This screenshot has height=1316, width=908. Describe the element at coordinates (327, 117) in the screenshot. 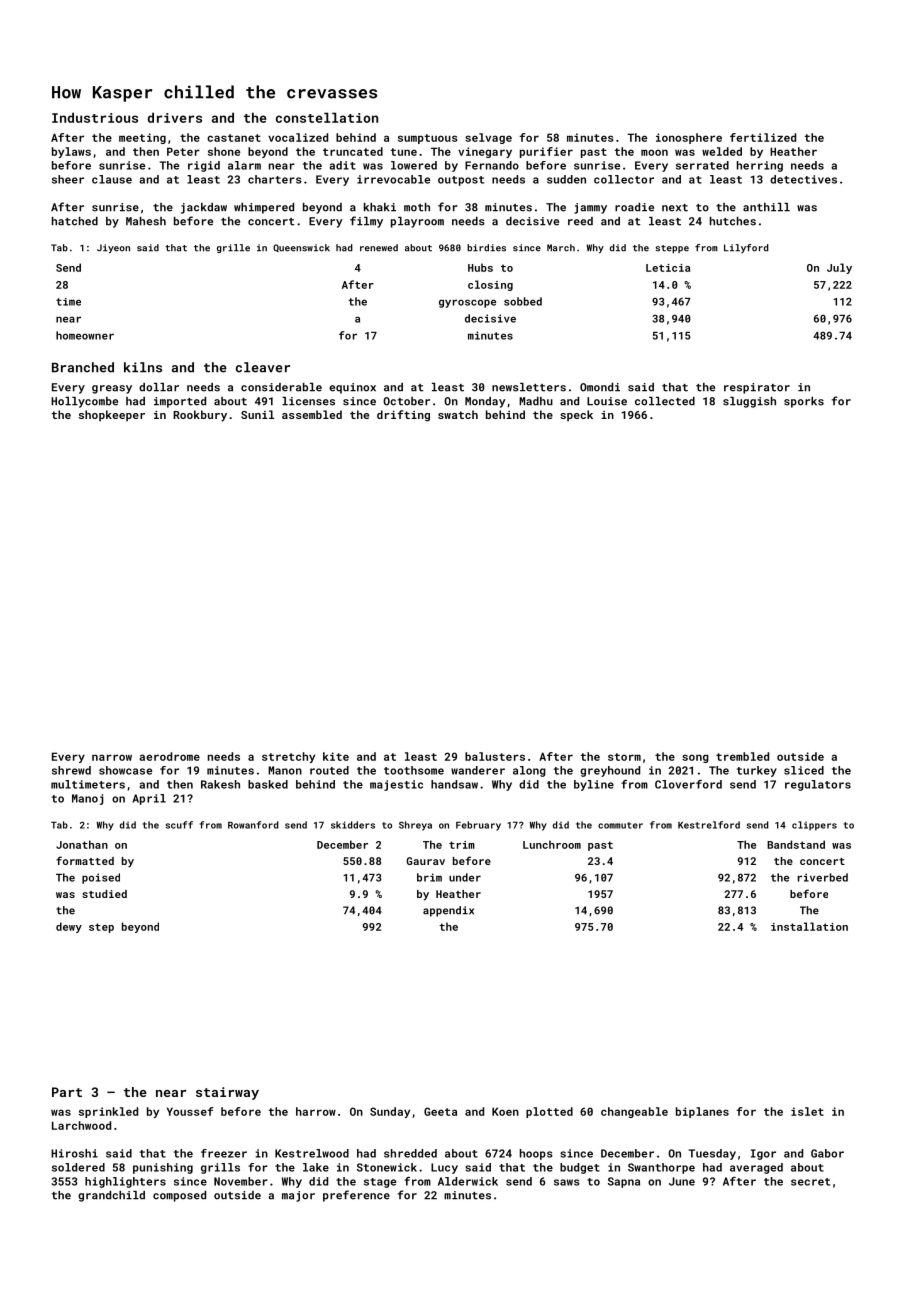

I see `constellation` at that location.
